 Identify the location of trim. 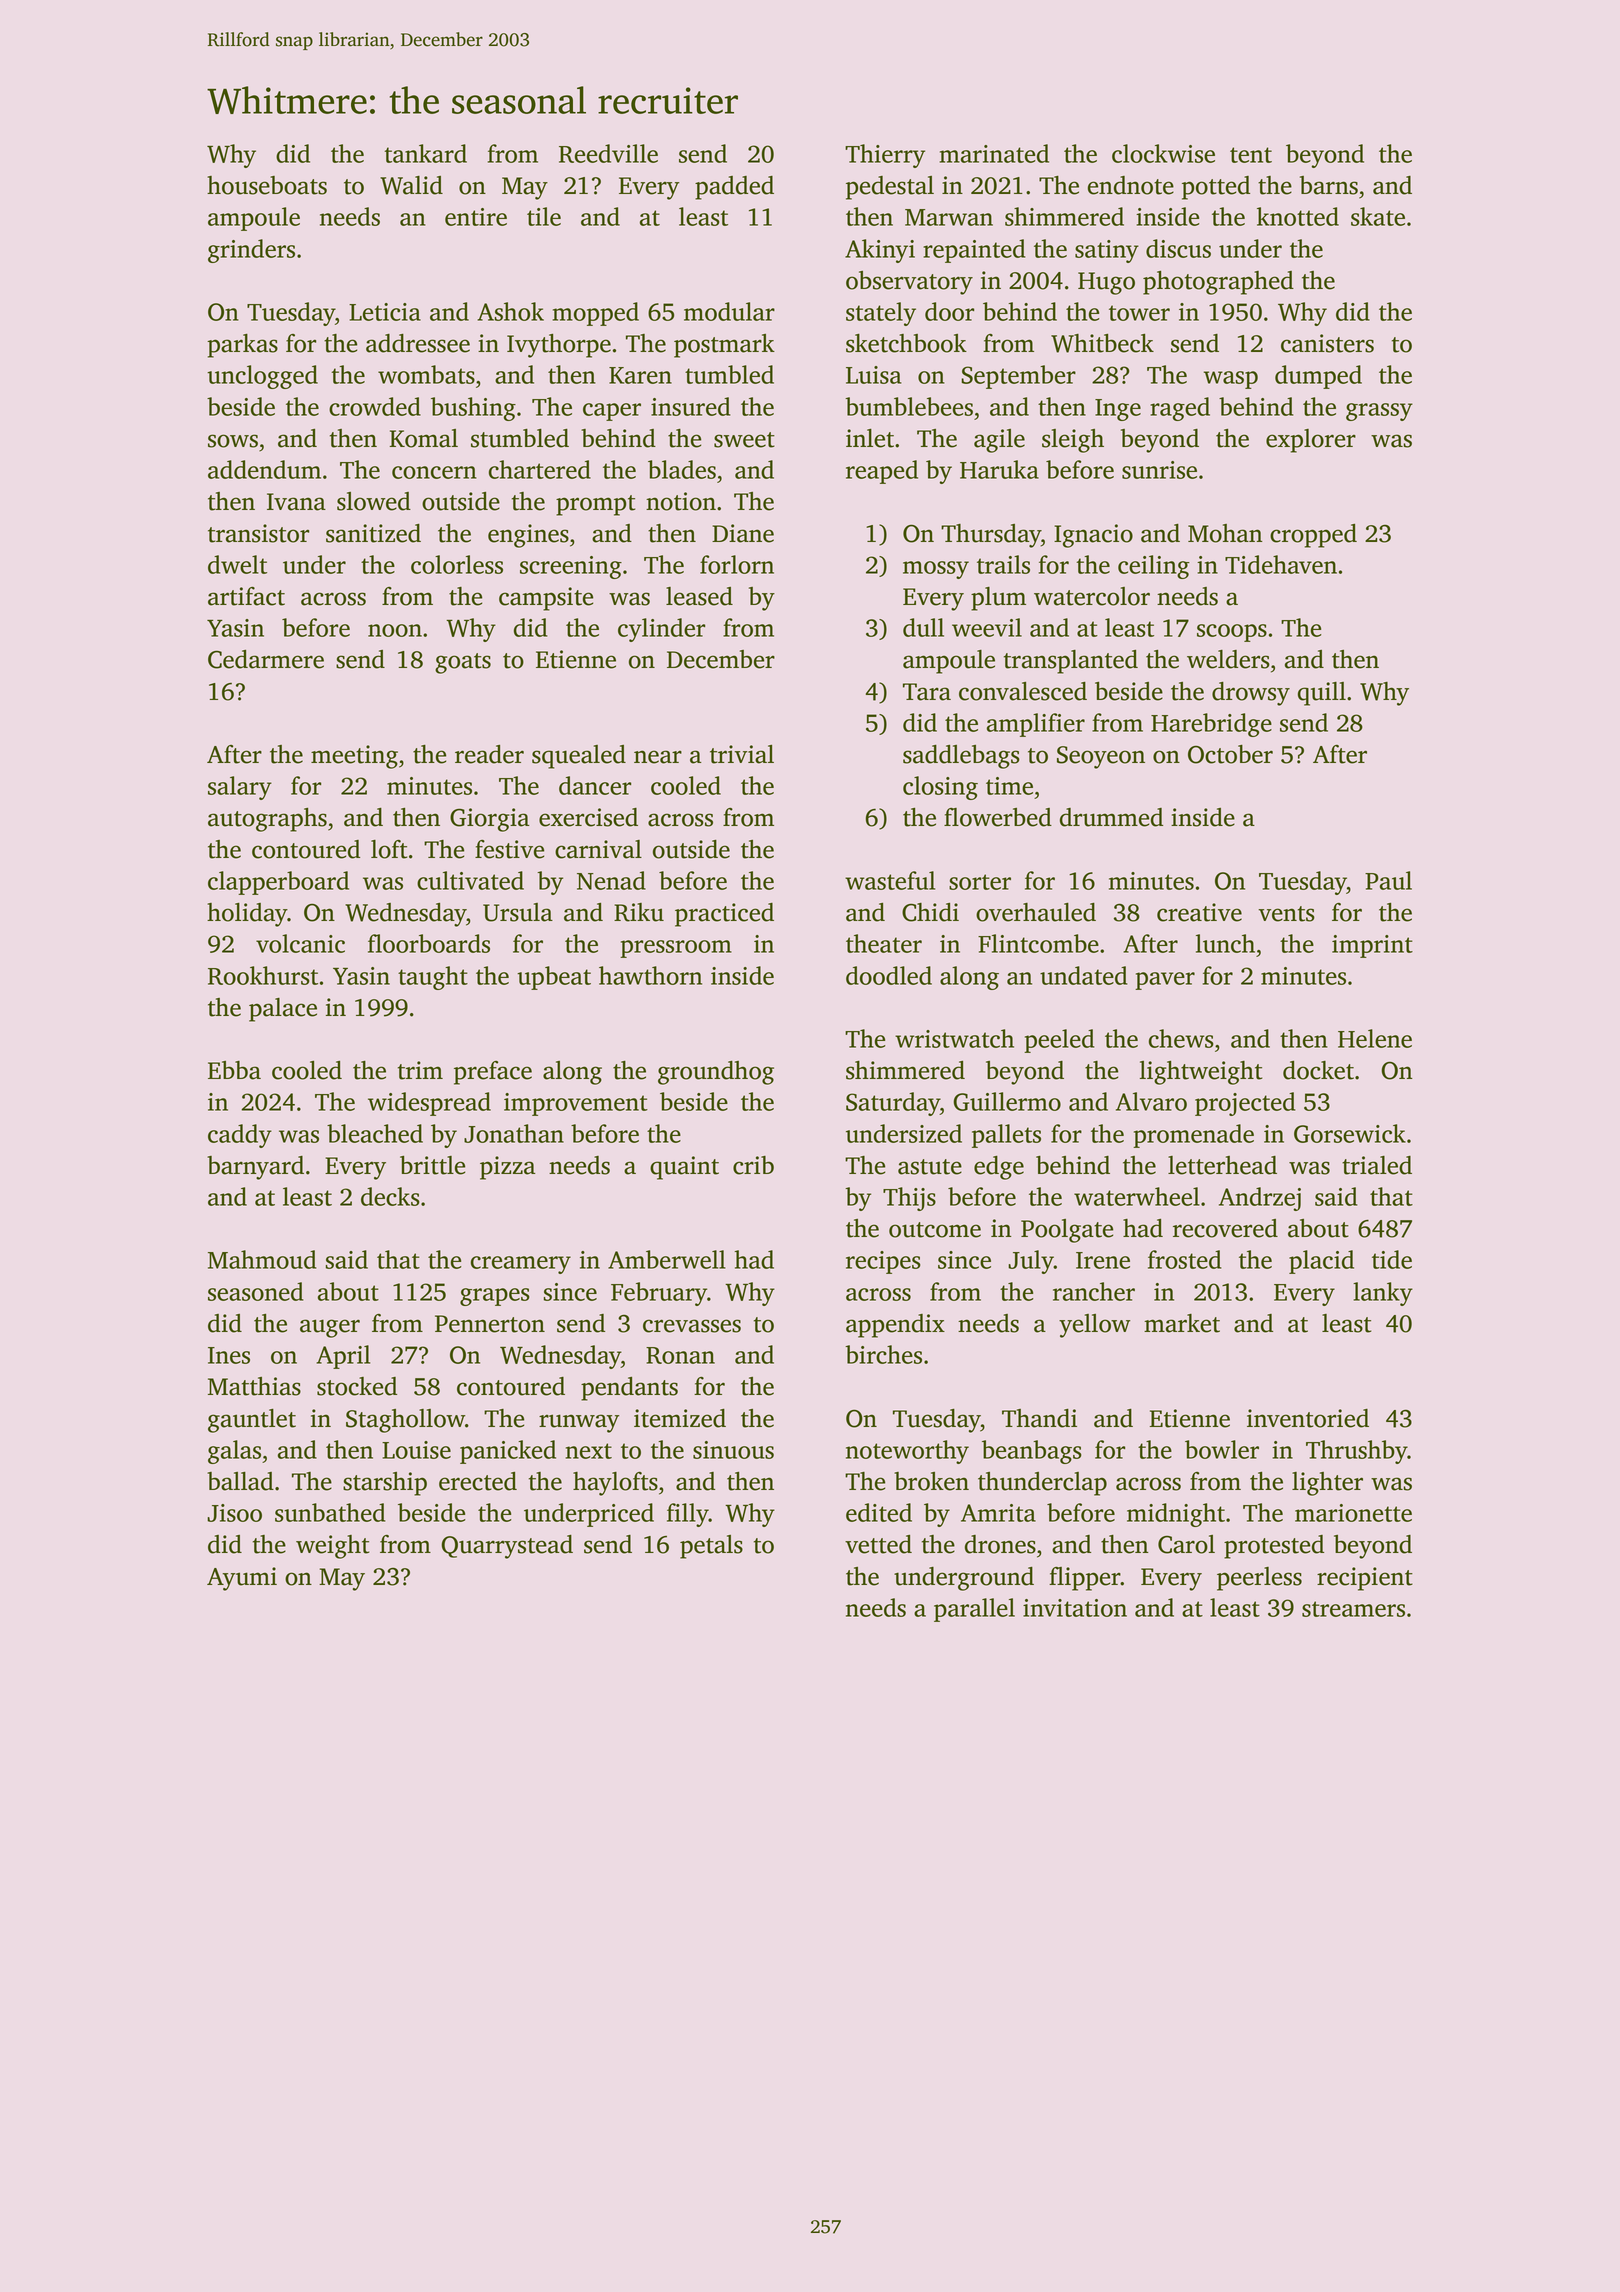
(420, 1070).
